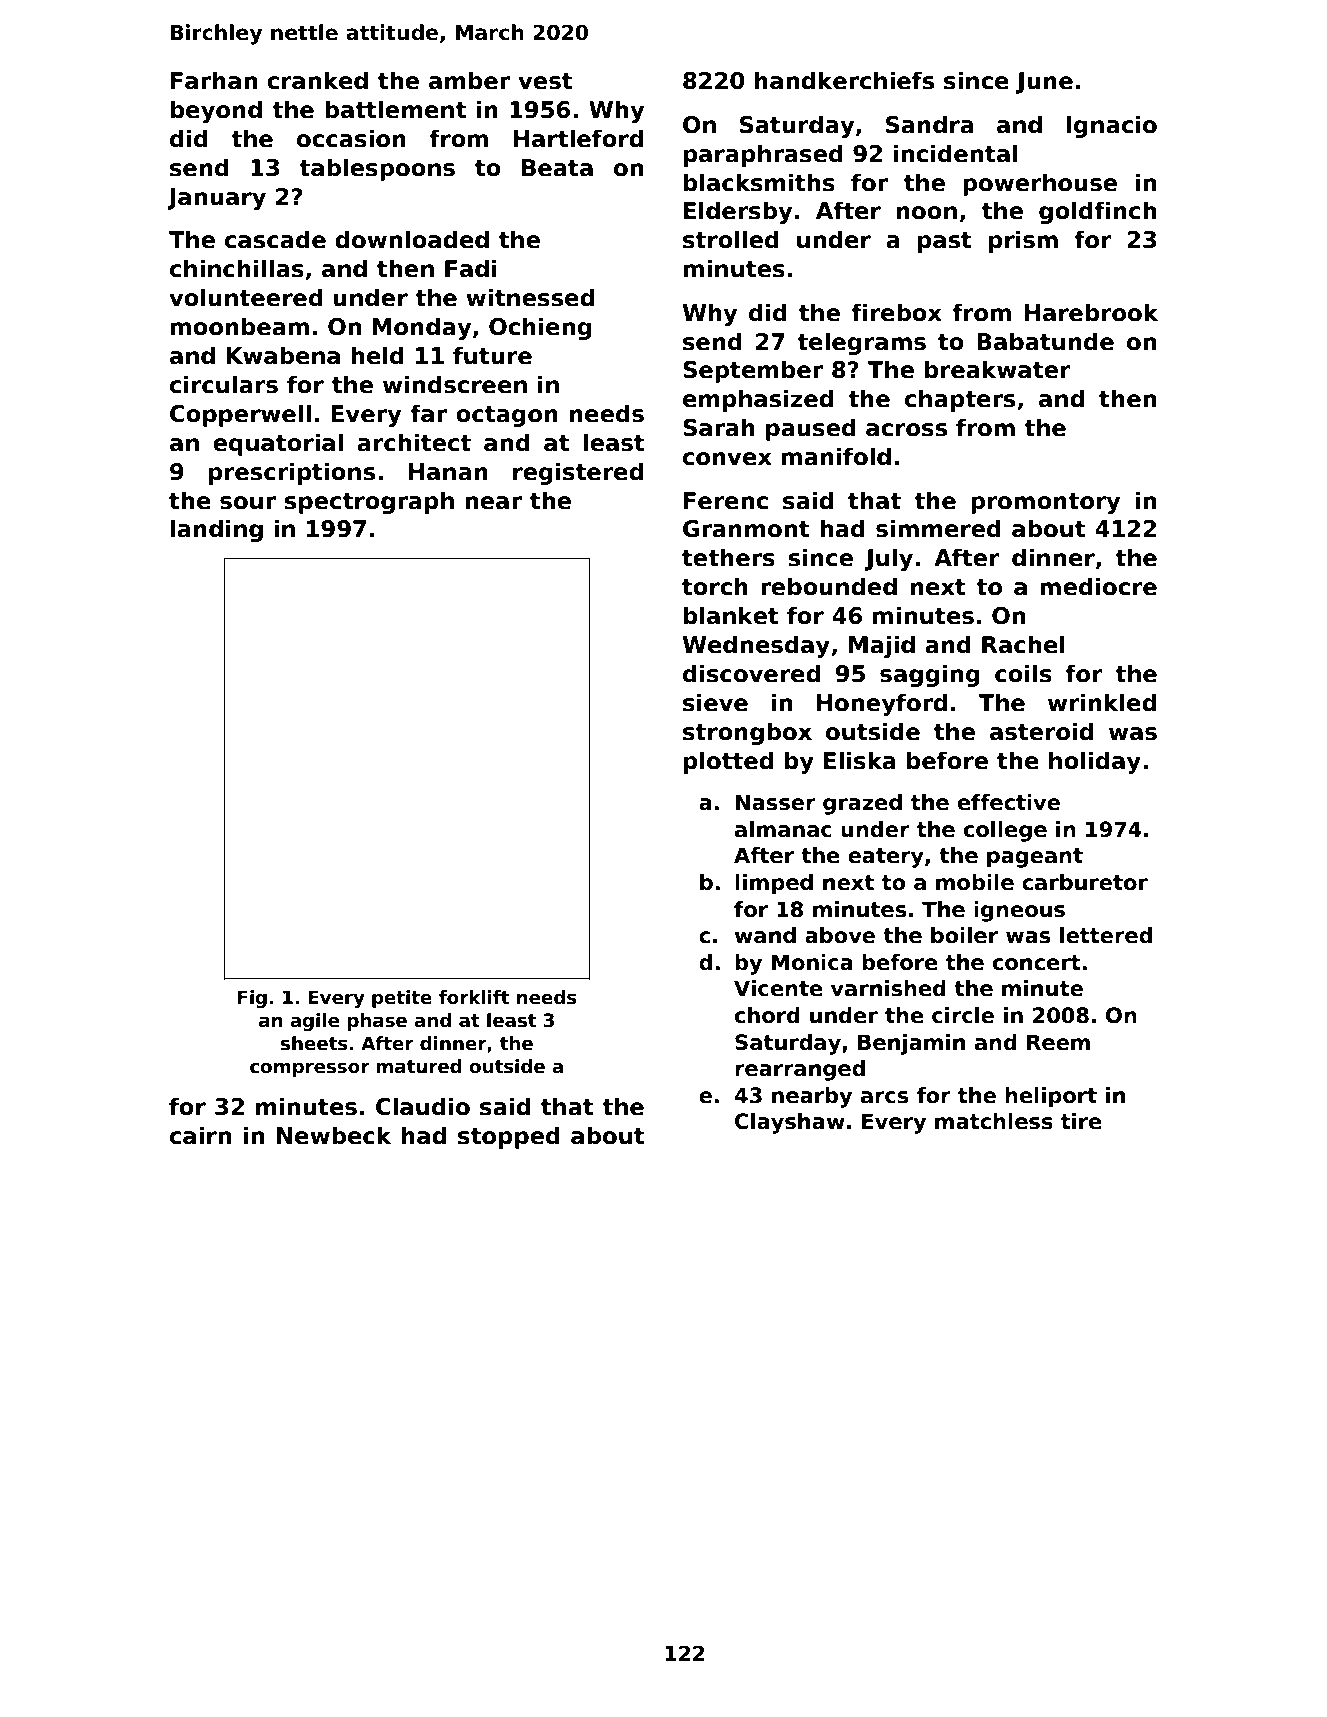 This document has width=1327, height=1717. Describe the element at coordinates (217, 530) in the document. I see `landing` at that location.
